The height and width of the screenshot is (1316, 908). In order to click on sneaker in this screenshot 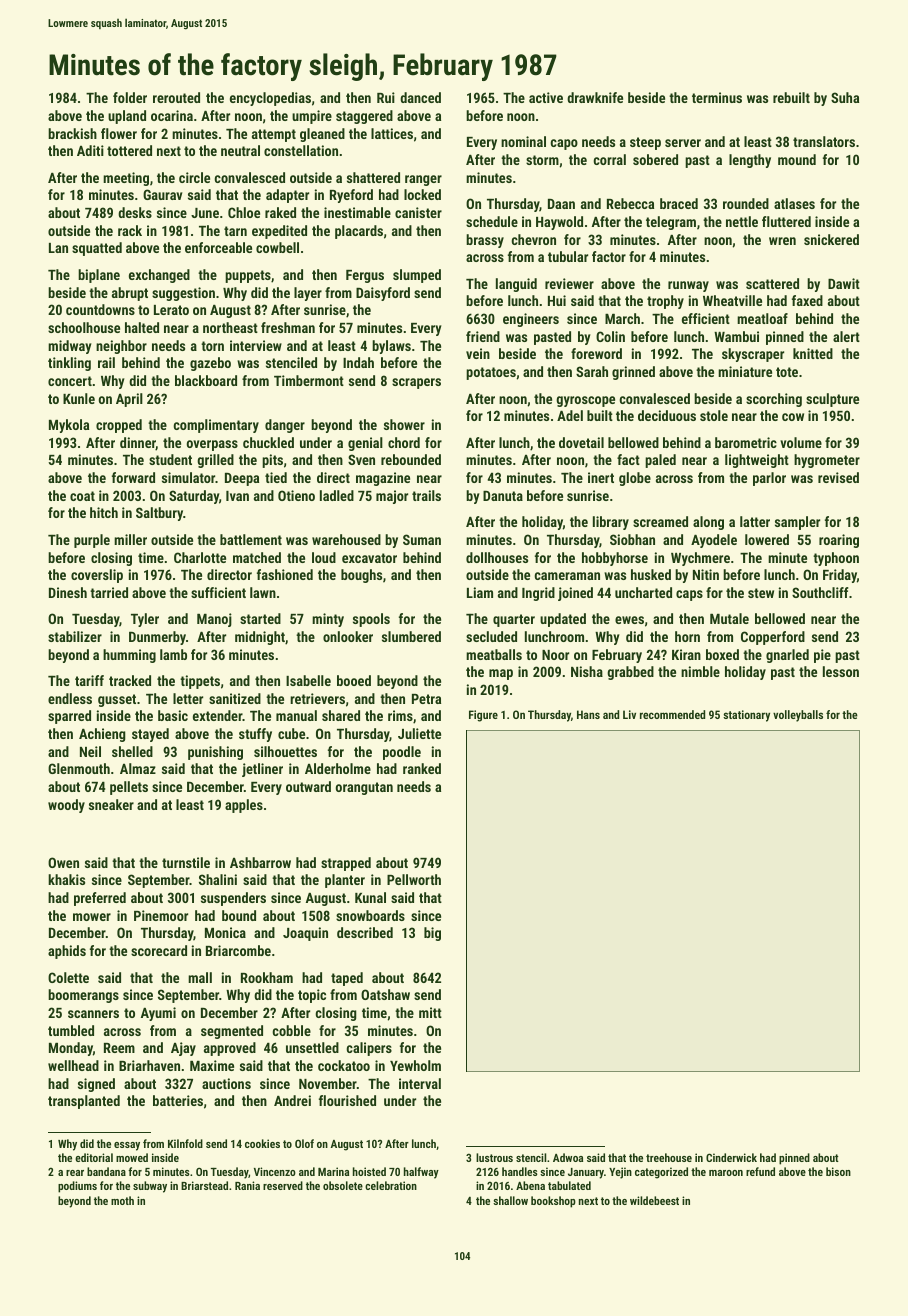, I will do `click(111, 804)`.
